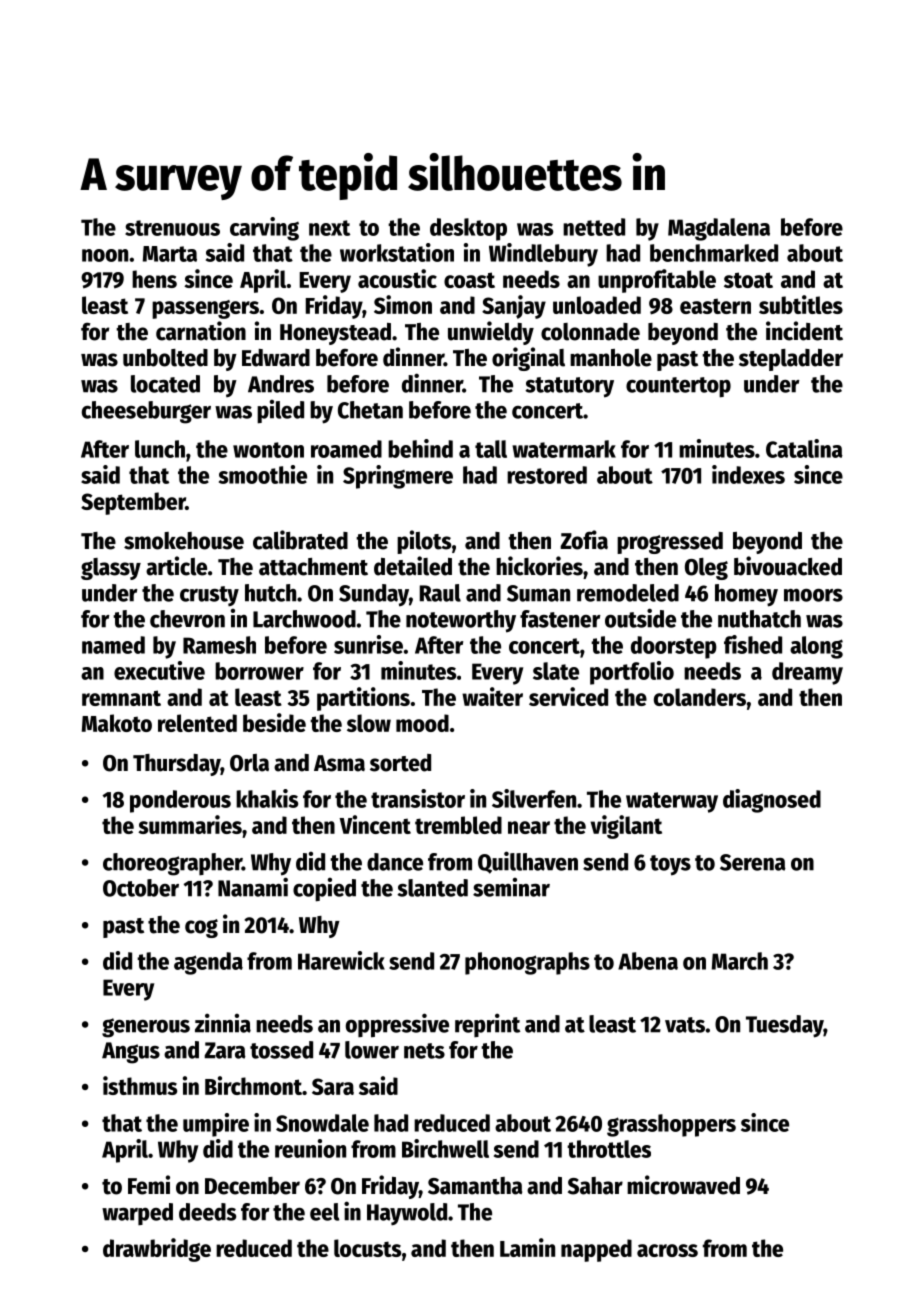  Describe the element at coordinates (804, 448) in the screenshot. I see `Catalina` at that location.
